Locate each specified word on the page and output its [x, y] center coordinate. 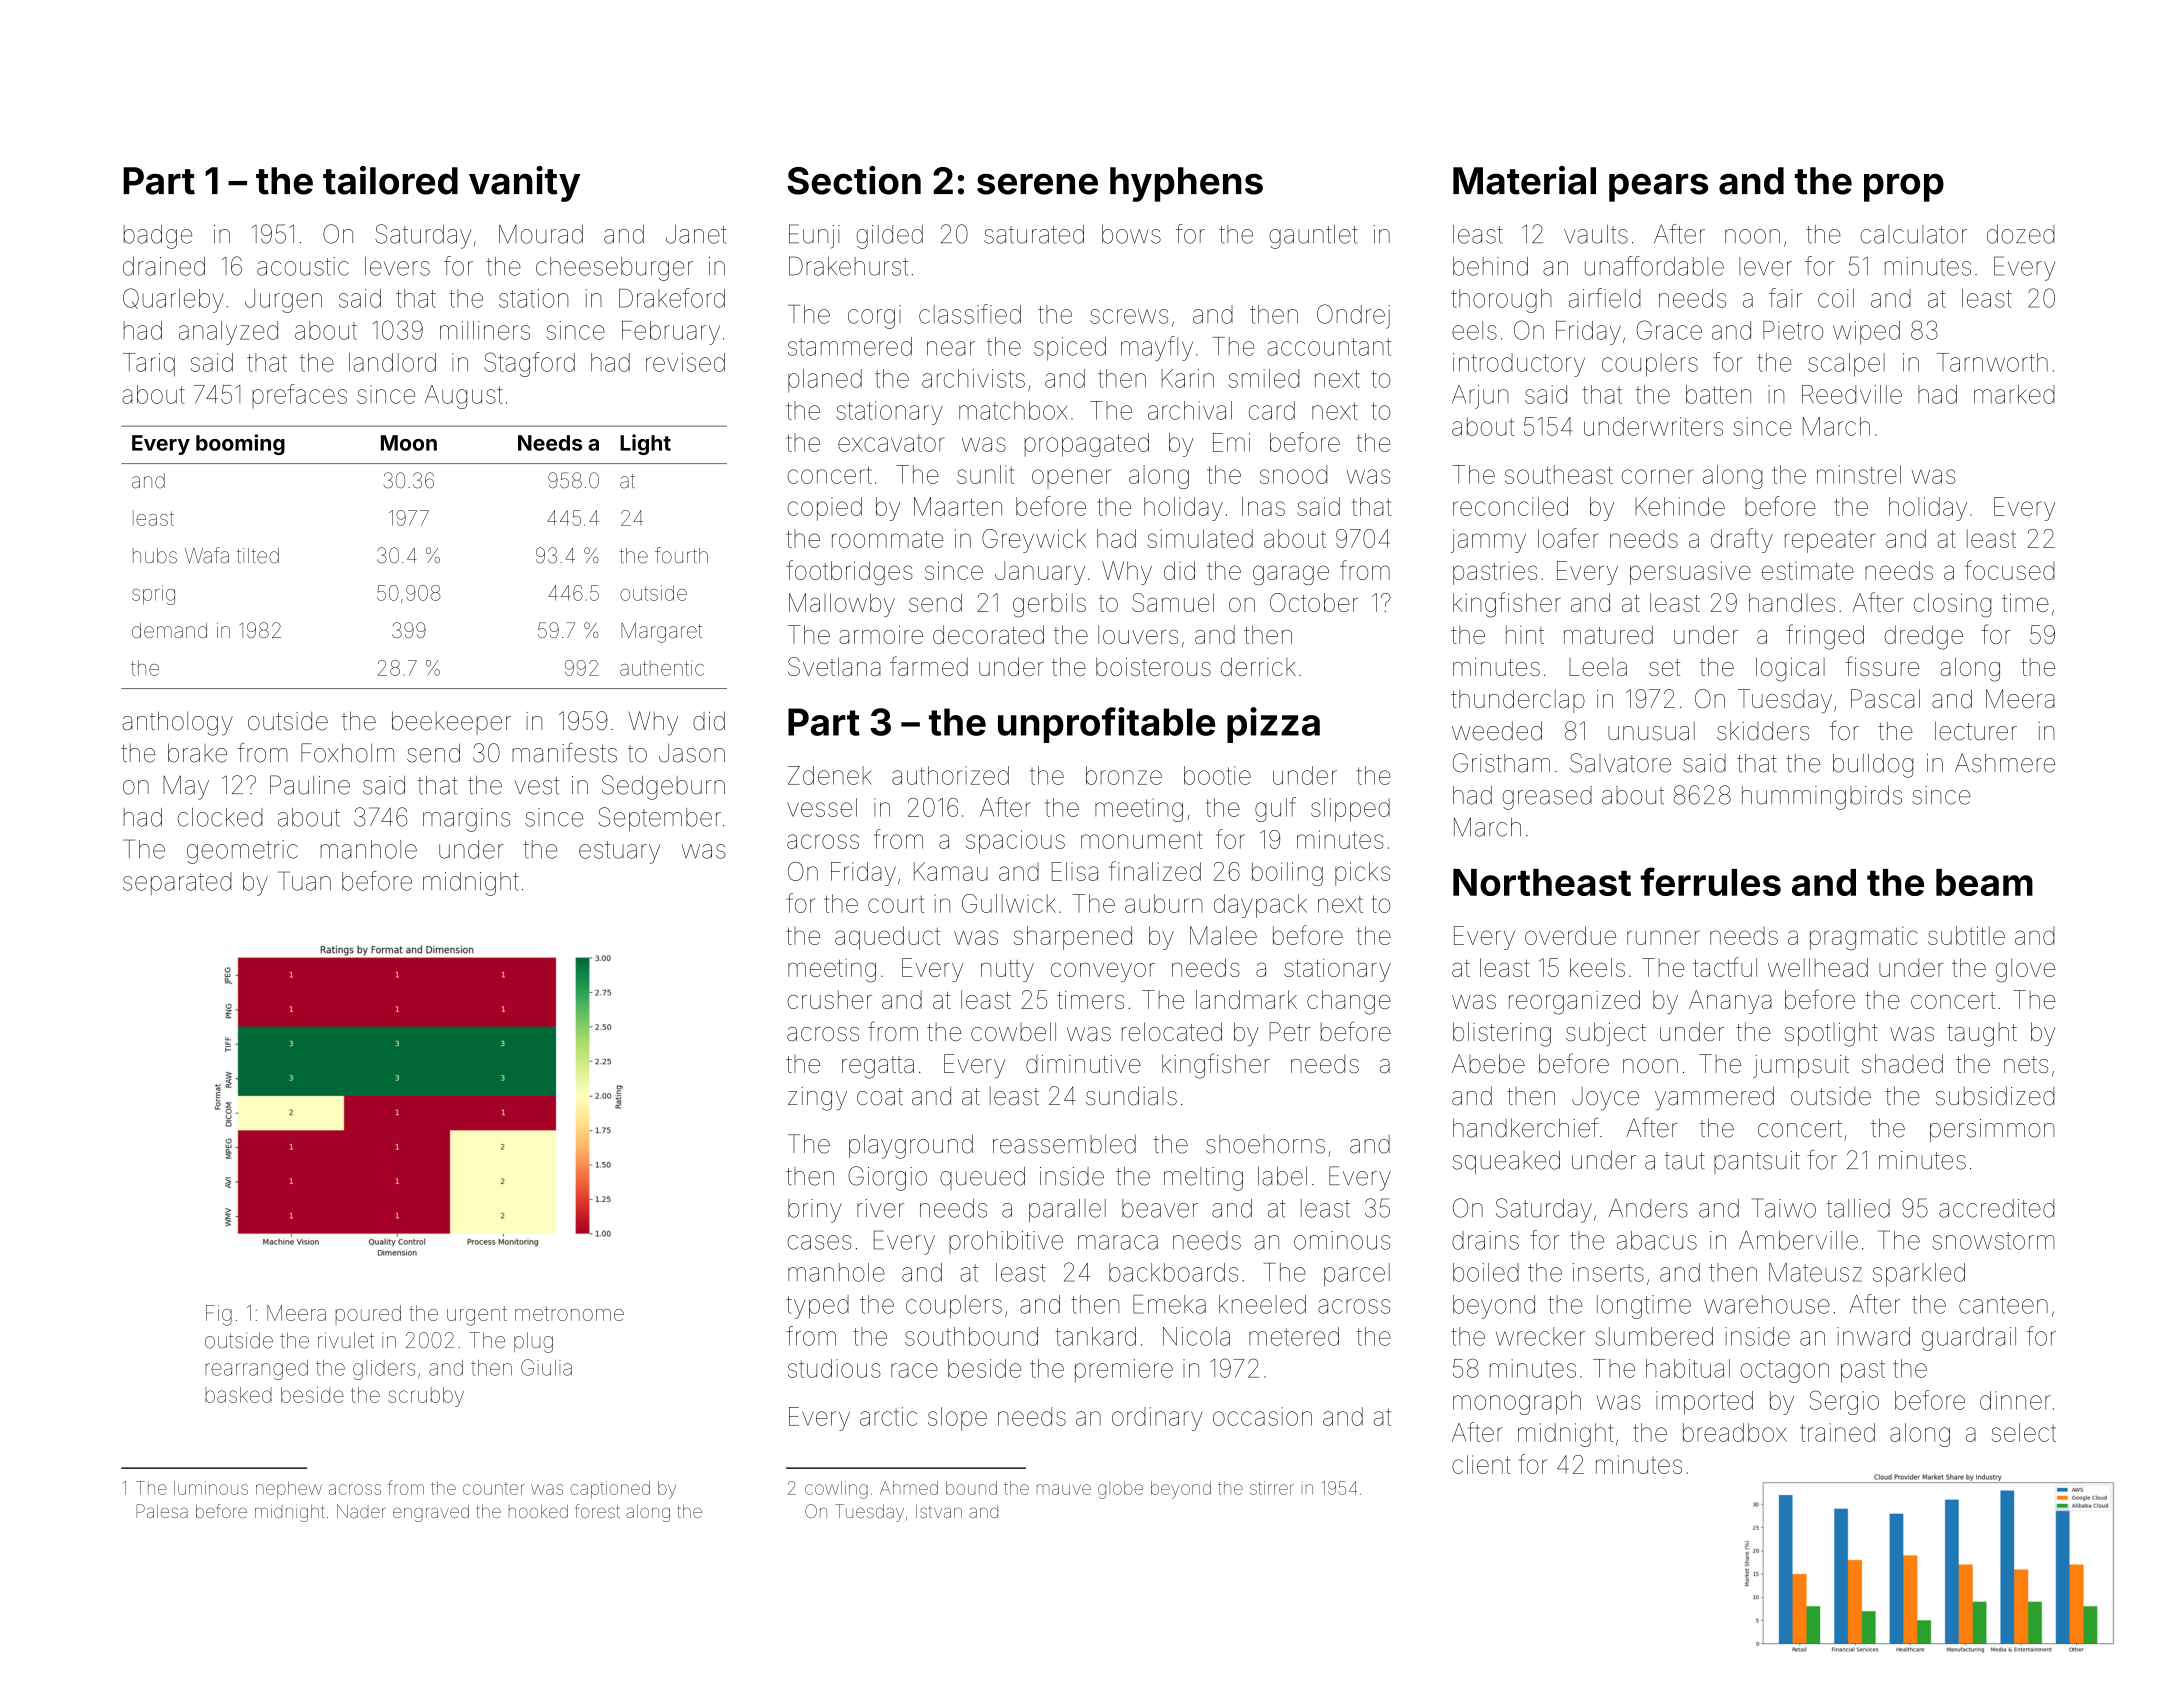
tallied [1858, 1208]
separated [177, 883]
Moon [409, 443]
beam [1984, 882]
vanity [524, 184]
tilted [258, 556]
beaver [1160, 1208]
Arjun [1480, 397]
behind [1490, 266]
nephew [289, 1489]
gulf [1275, 809]
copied [824, 509]
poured [368, 1315]
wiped [1866, 333]
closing [1952, 605]
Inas [1263, 506]
